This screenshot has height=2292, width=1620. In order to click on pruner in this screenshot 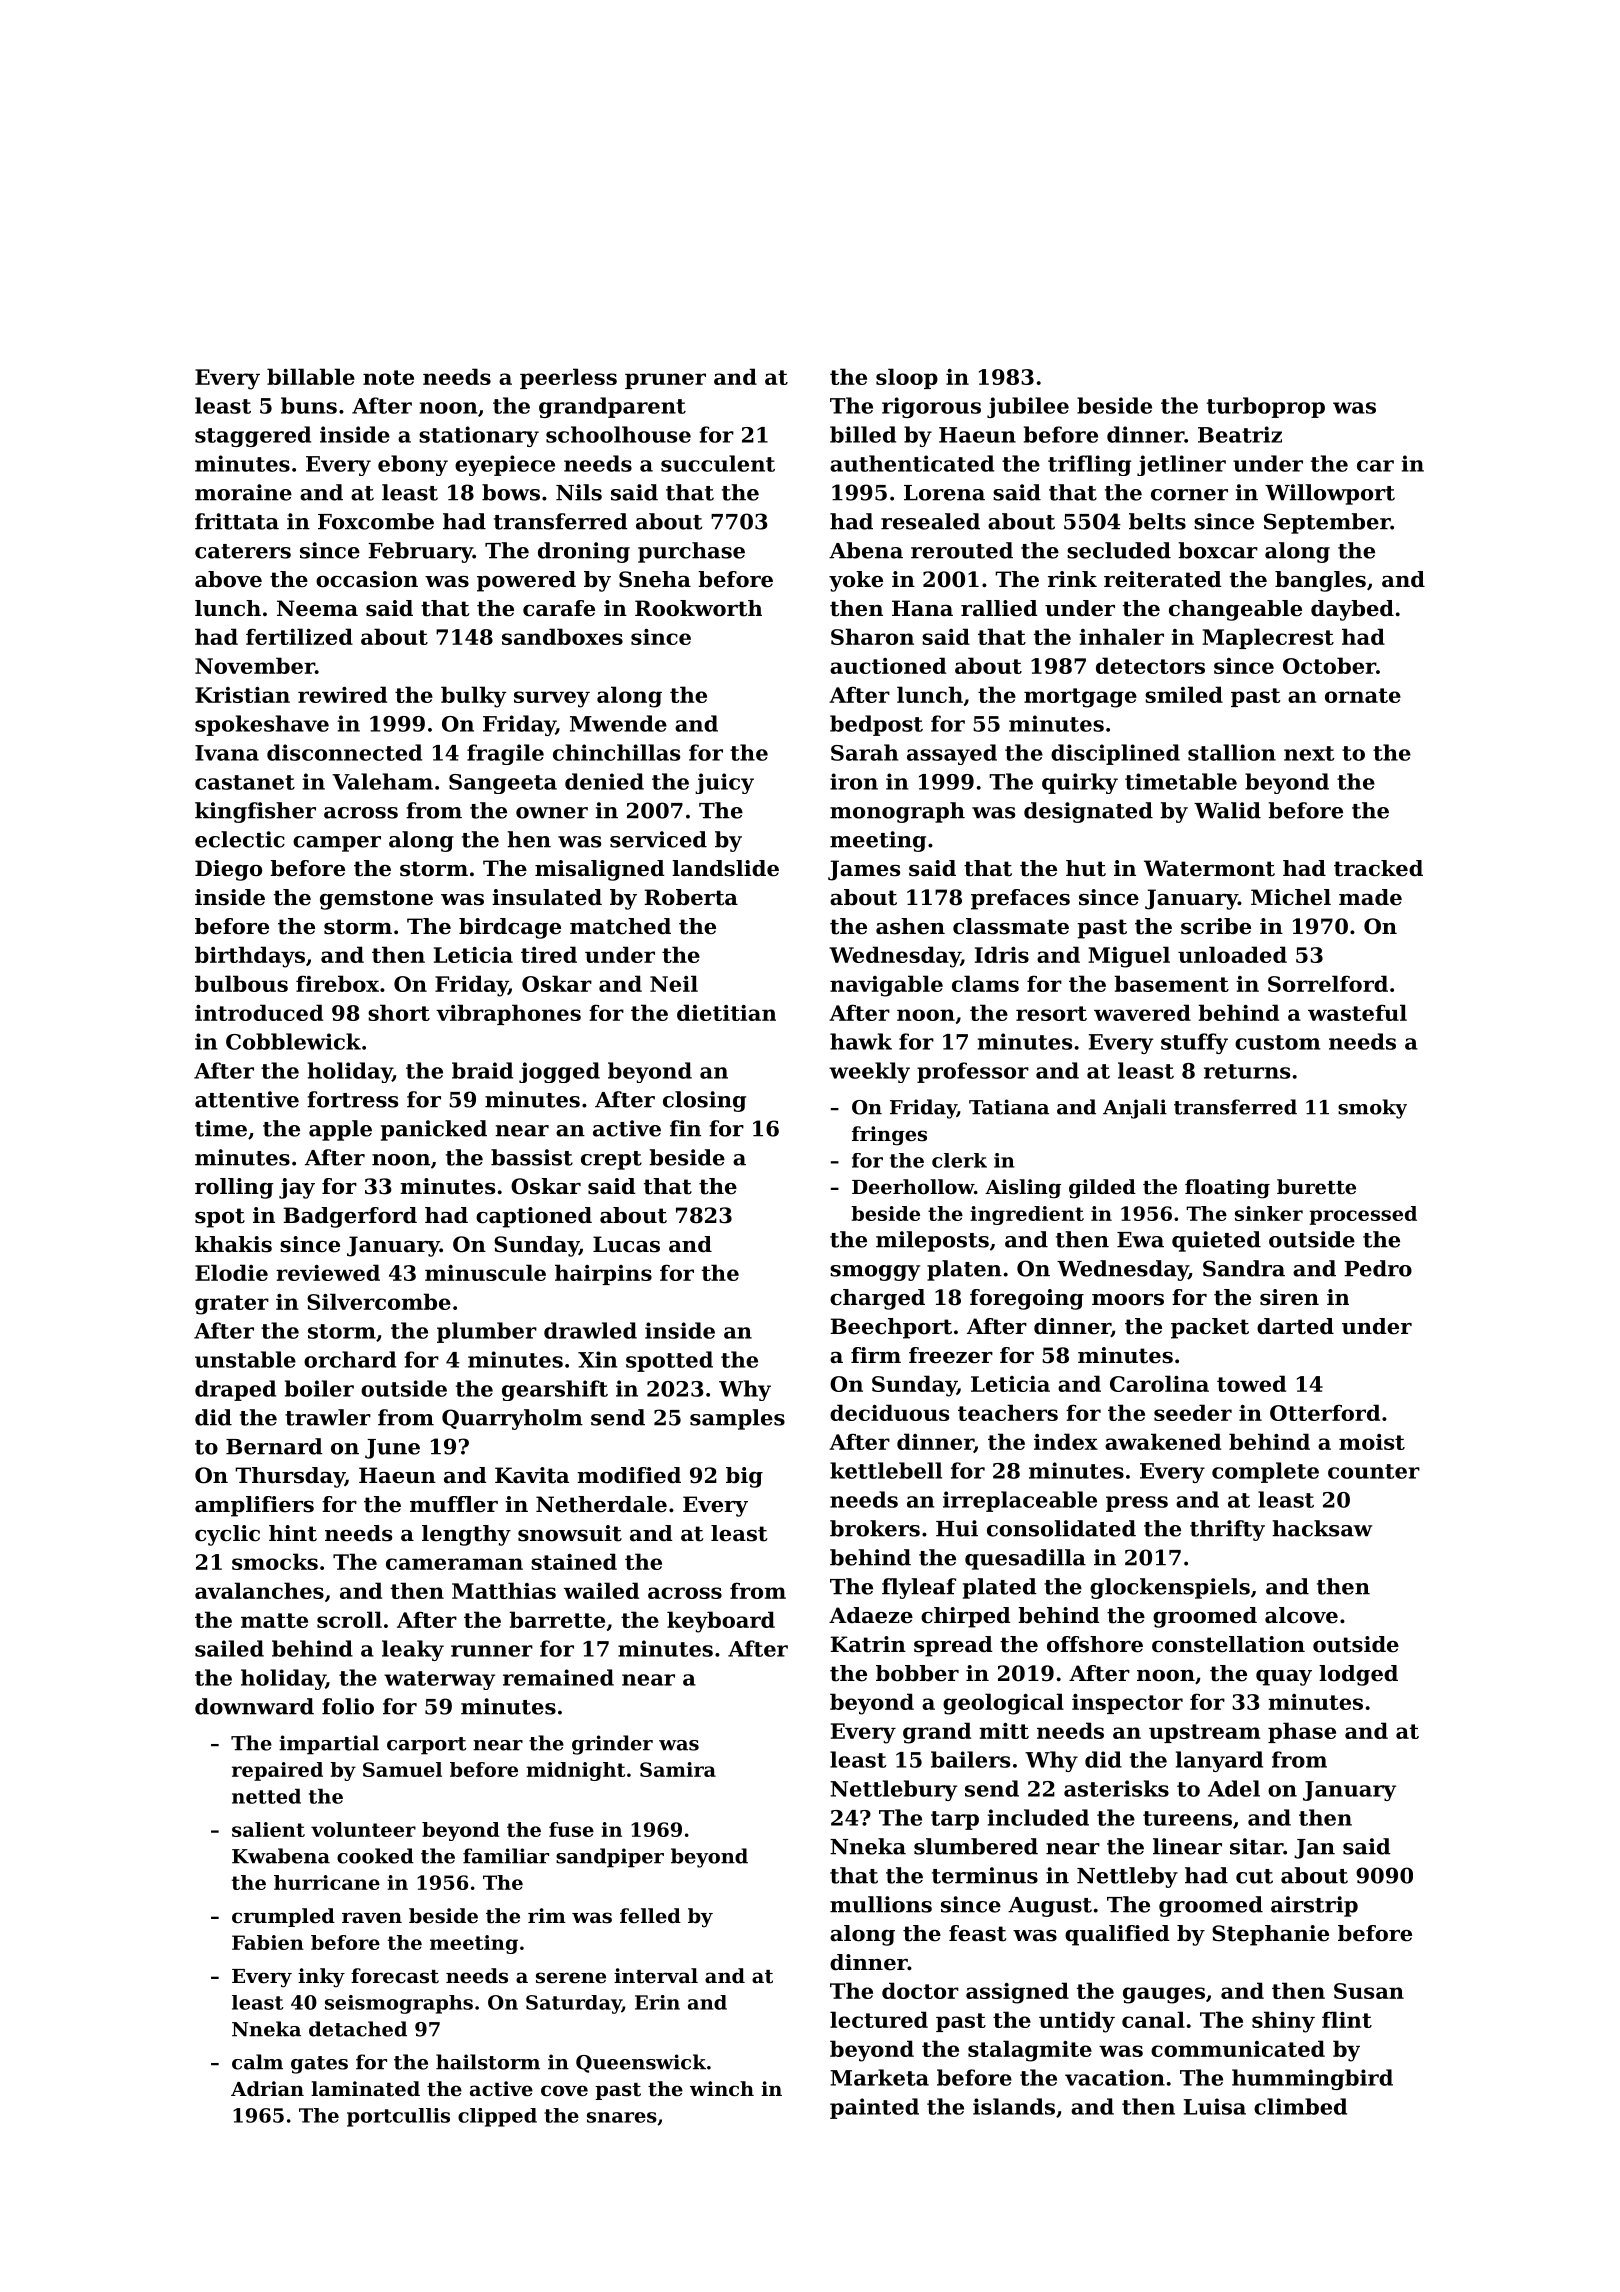, I will do `click(665, 381)`.
